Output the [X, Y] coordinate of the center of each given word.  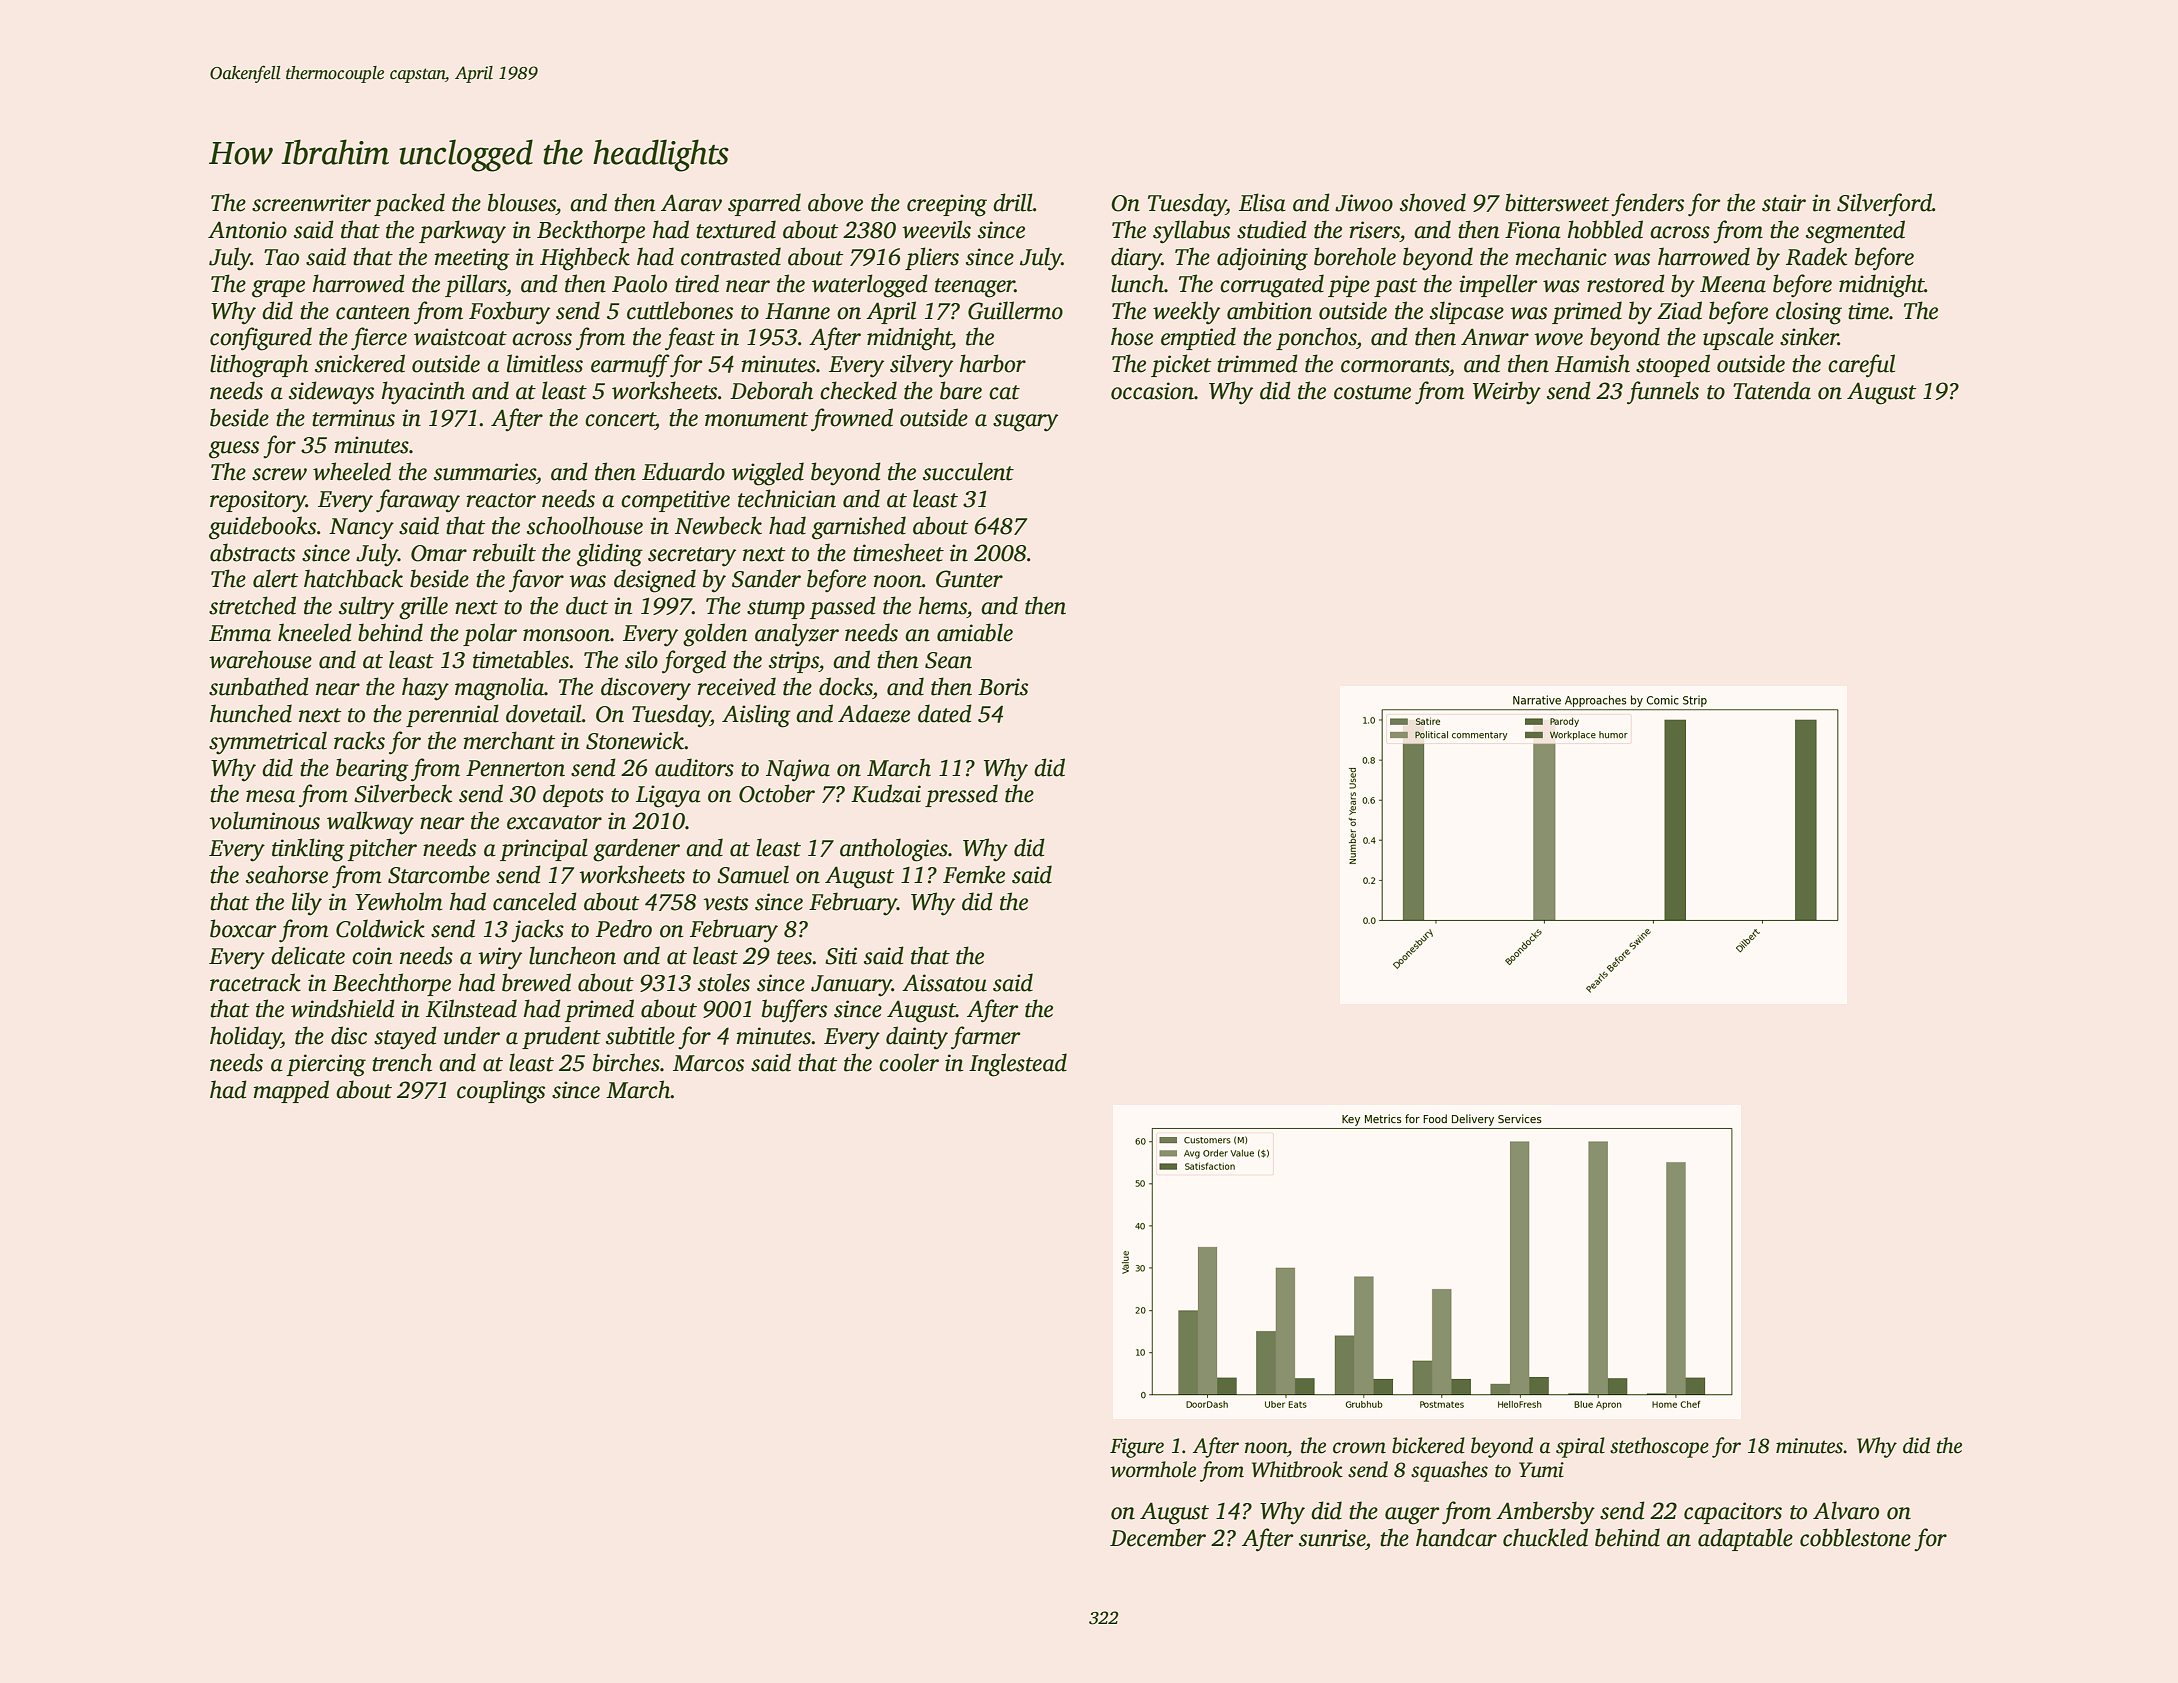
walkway [370, 823]
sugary [1025, 423]
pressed [961, 795]
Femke [974, 874]
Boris [1003, 687]
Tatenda [1772, 390]
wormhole [1153, 1469]
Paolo [639, 283]
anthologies [894, 850]
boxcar [243, 928]
